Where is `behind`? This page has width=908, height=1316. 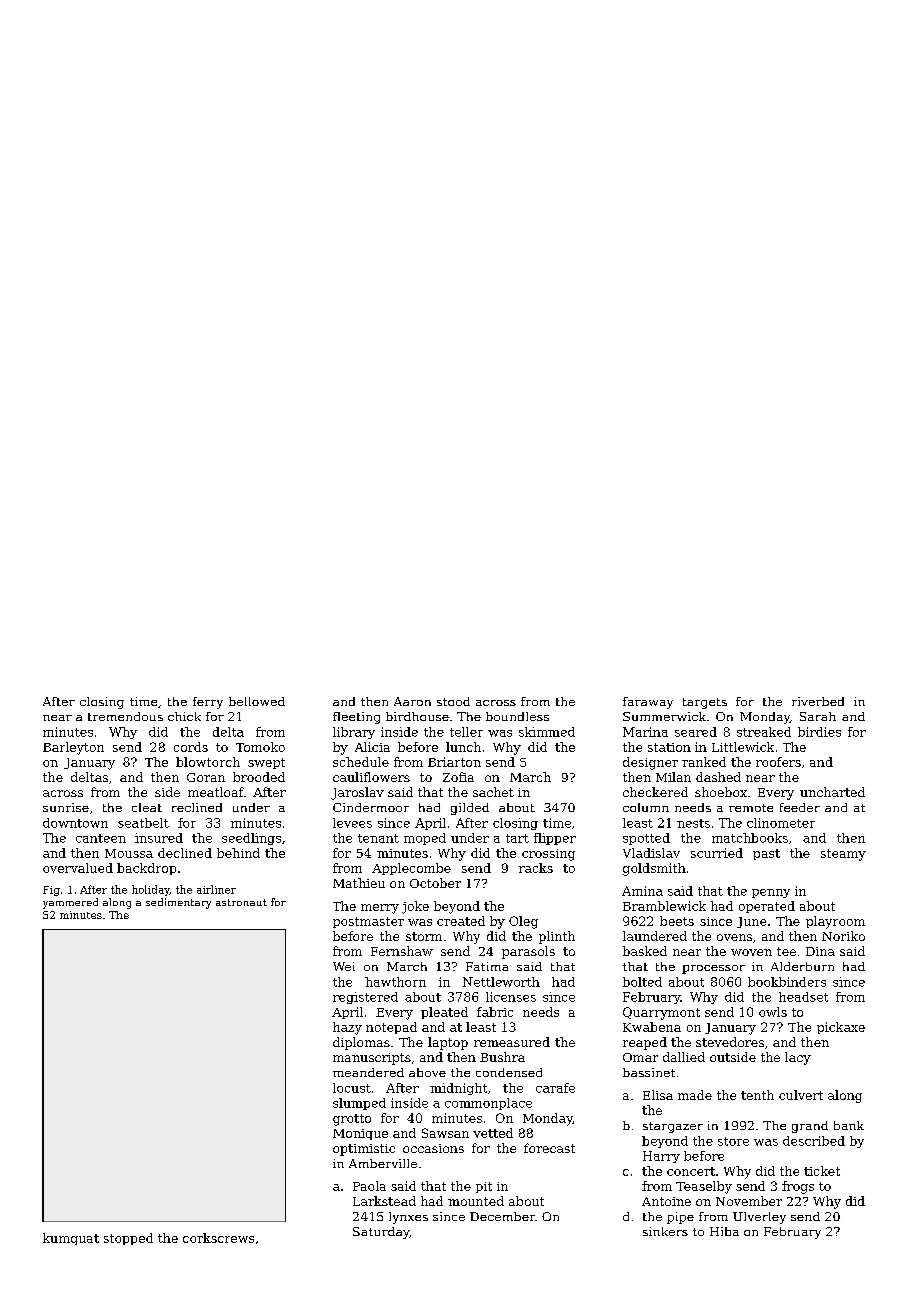 behind is located at coordinates (238, 853).
